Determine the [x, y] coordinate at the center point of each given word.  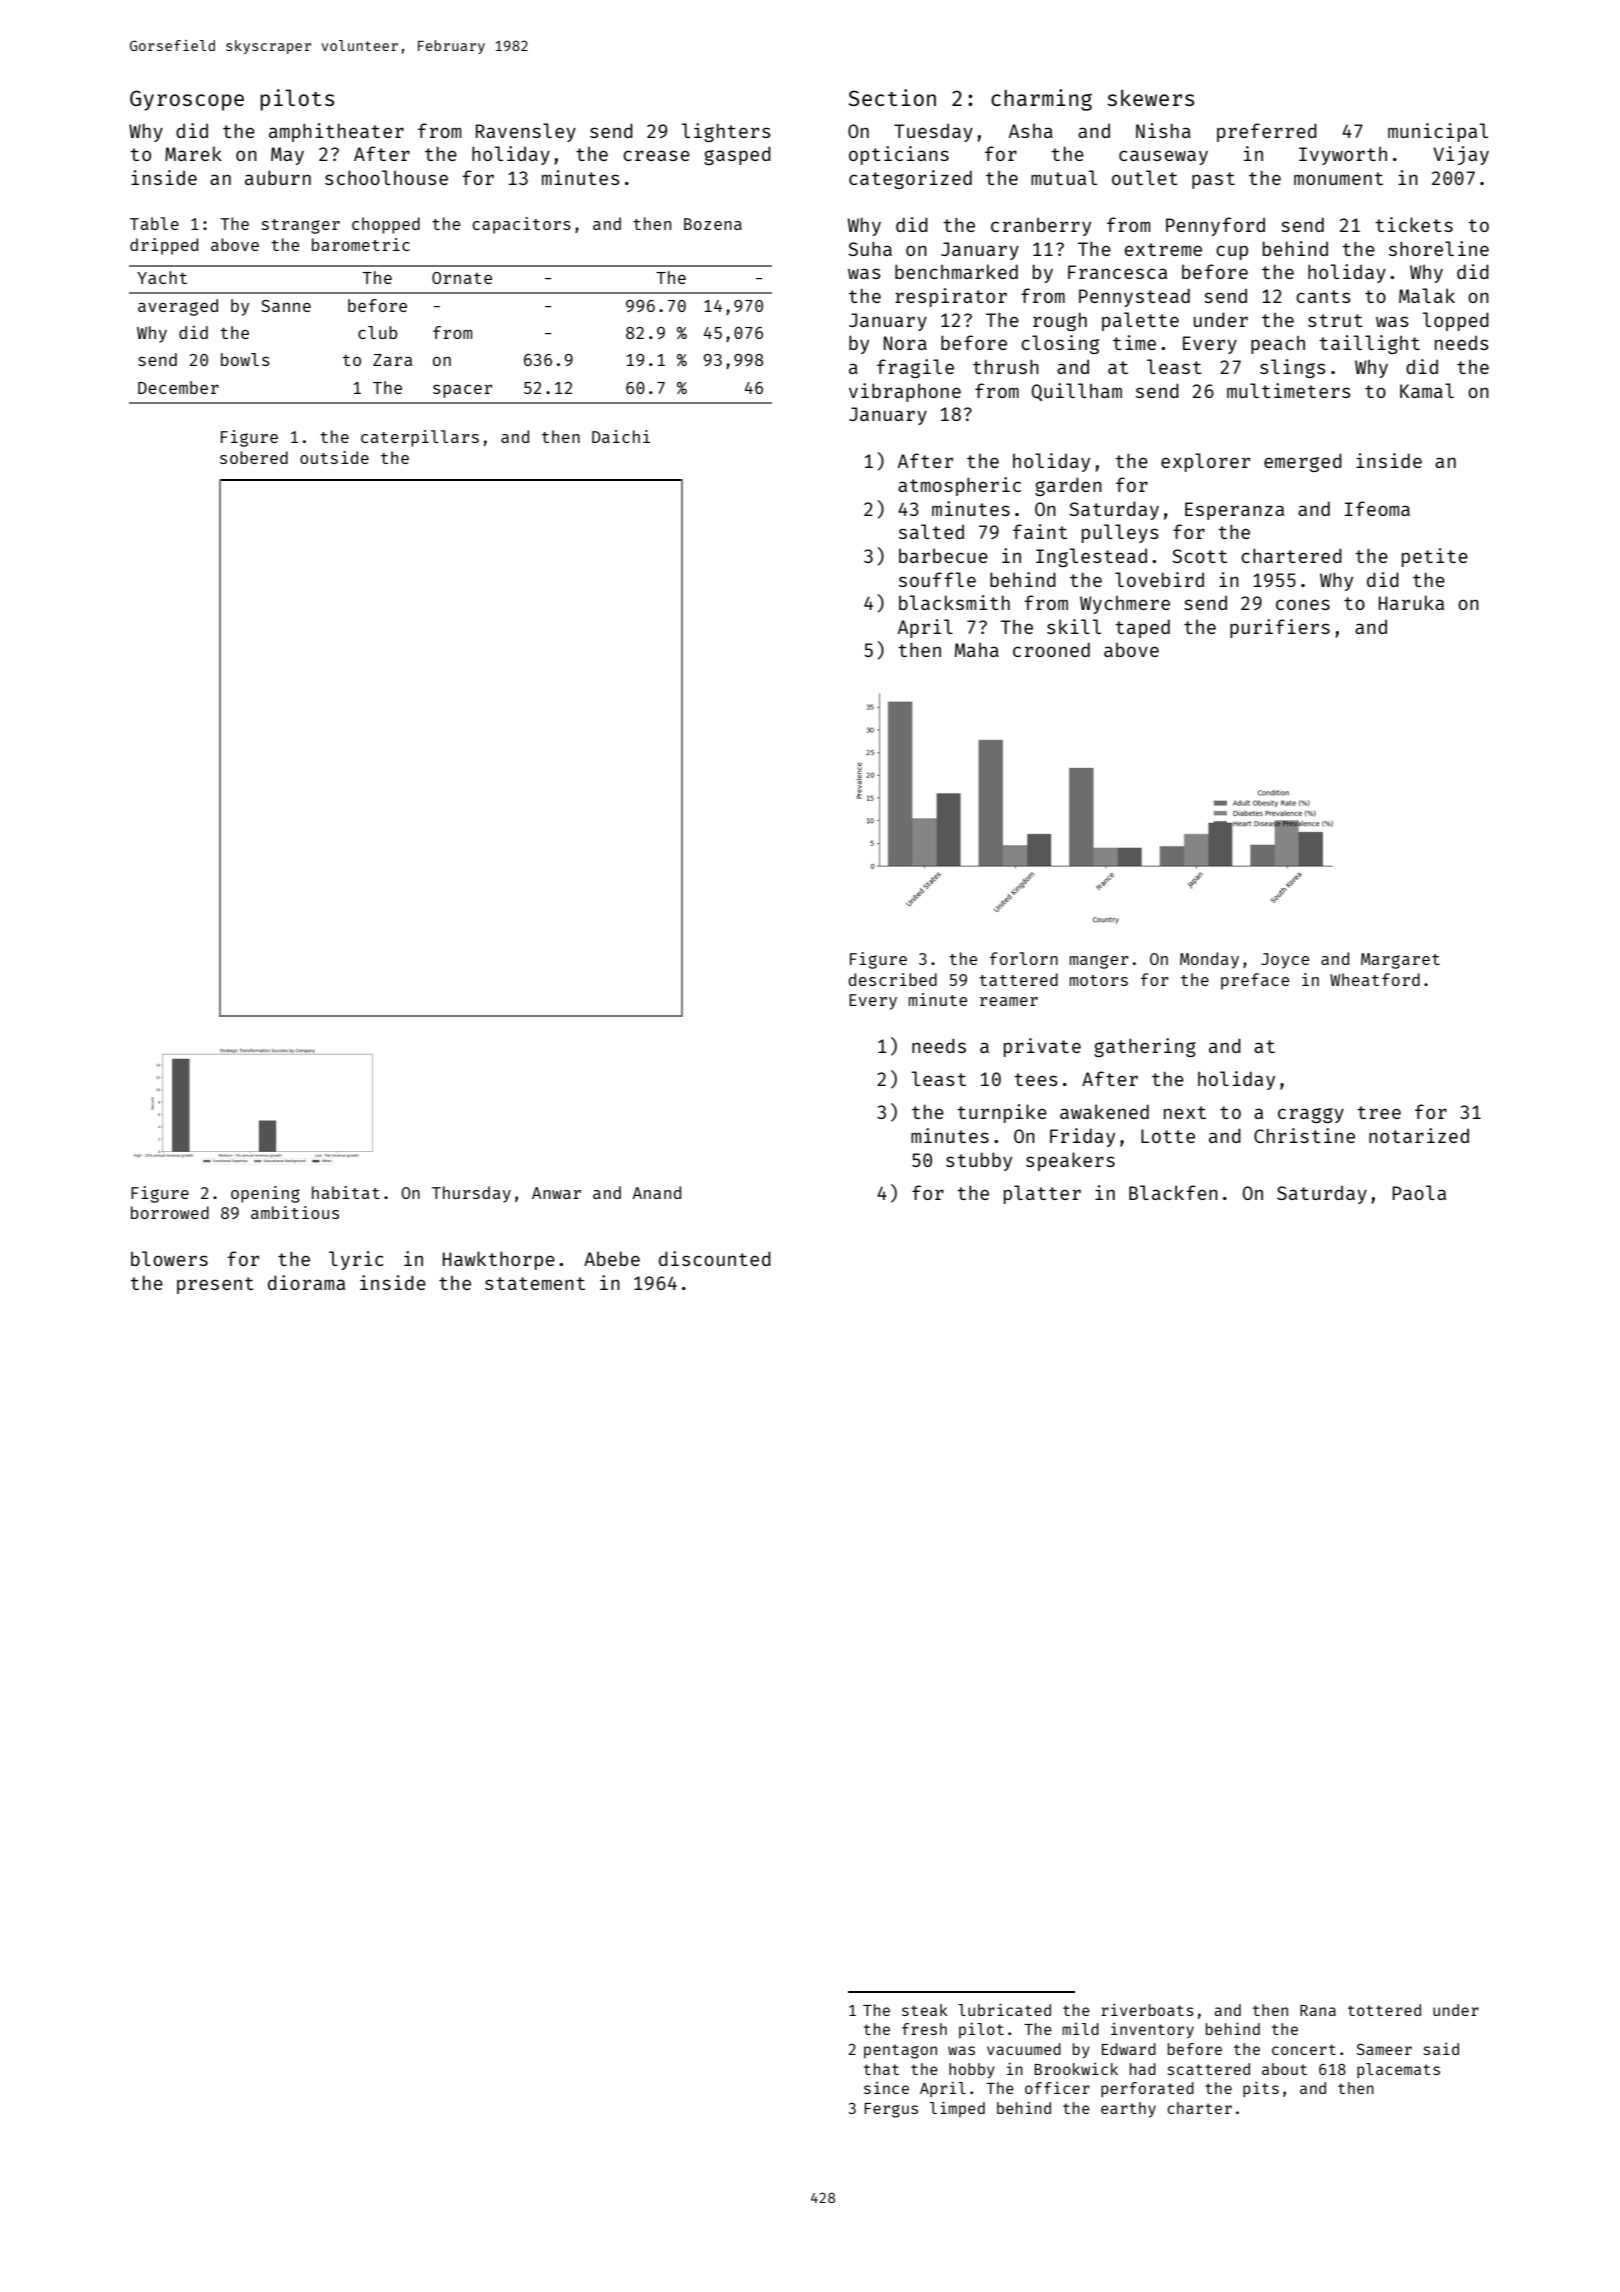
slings [1293, 368]
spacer [462, 391]
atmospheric [959, 486]
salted [931, 531]
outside [334, 457]
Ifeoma [1377, 508]
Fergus [891, 2110]
